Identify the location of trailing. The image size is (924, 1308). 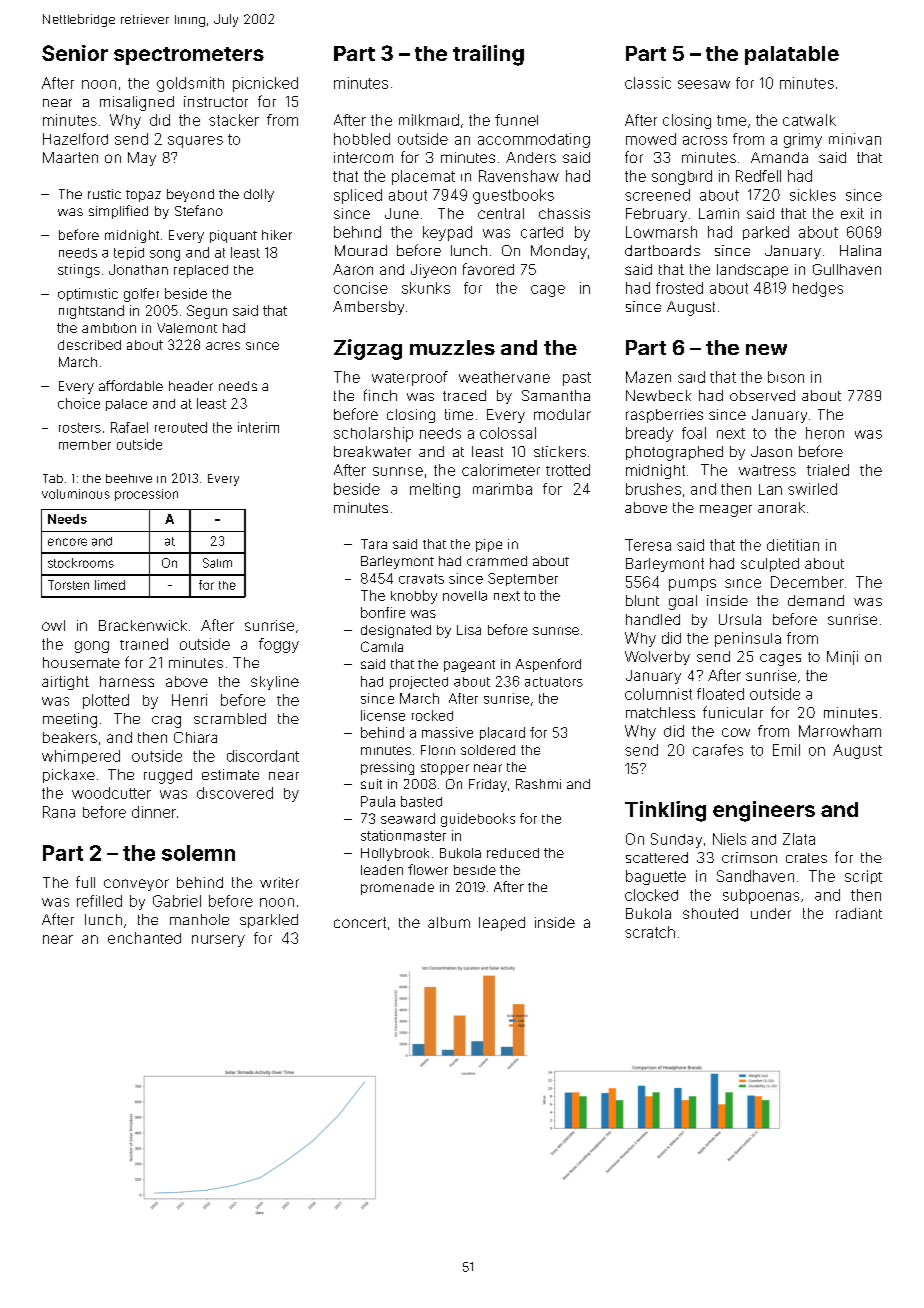
(488, 55).
